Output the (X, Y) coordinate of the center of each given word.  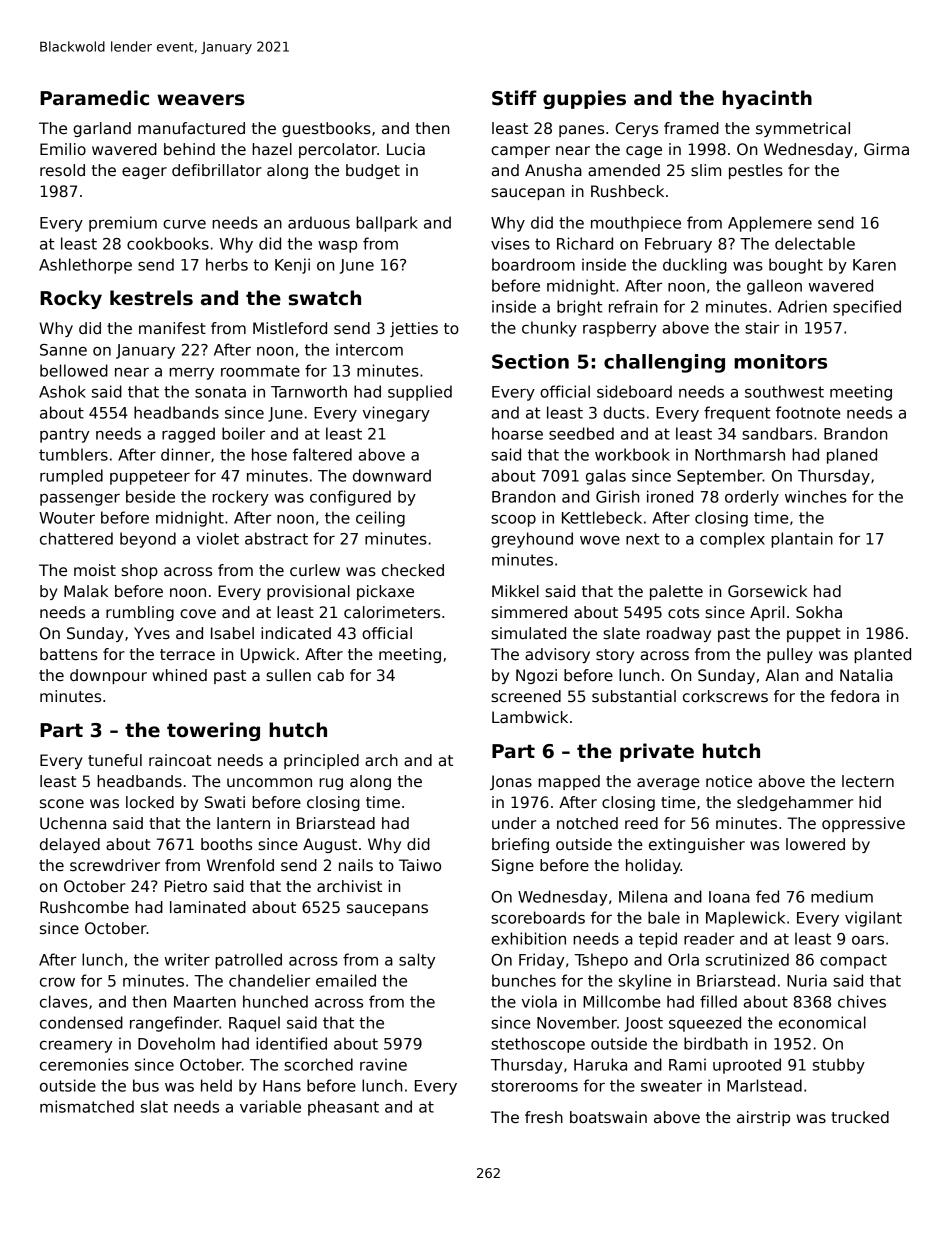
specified (867, 308)
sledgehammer (795, 803)
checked (413, 570)
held (216, 1085)
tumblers (73, 454)
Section (530, 361)
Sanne (63, 350)
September (720, 477)
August (330, 845)
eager (144, 173)
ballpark (387, 224)
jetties (414, 329)
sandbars (777, 433)
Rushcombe (84, 907)
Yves (152, 633)
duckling (695, 266)
